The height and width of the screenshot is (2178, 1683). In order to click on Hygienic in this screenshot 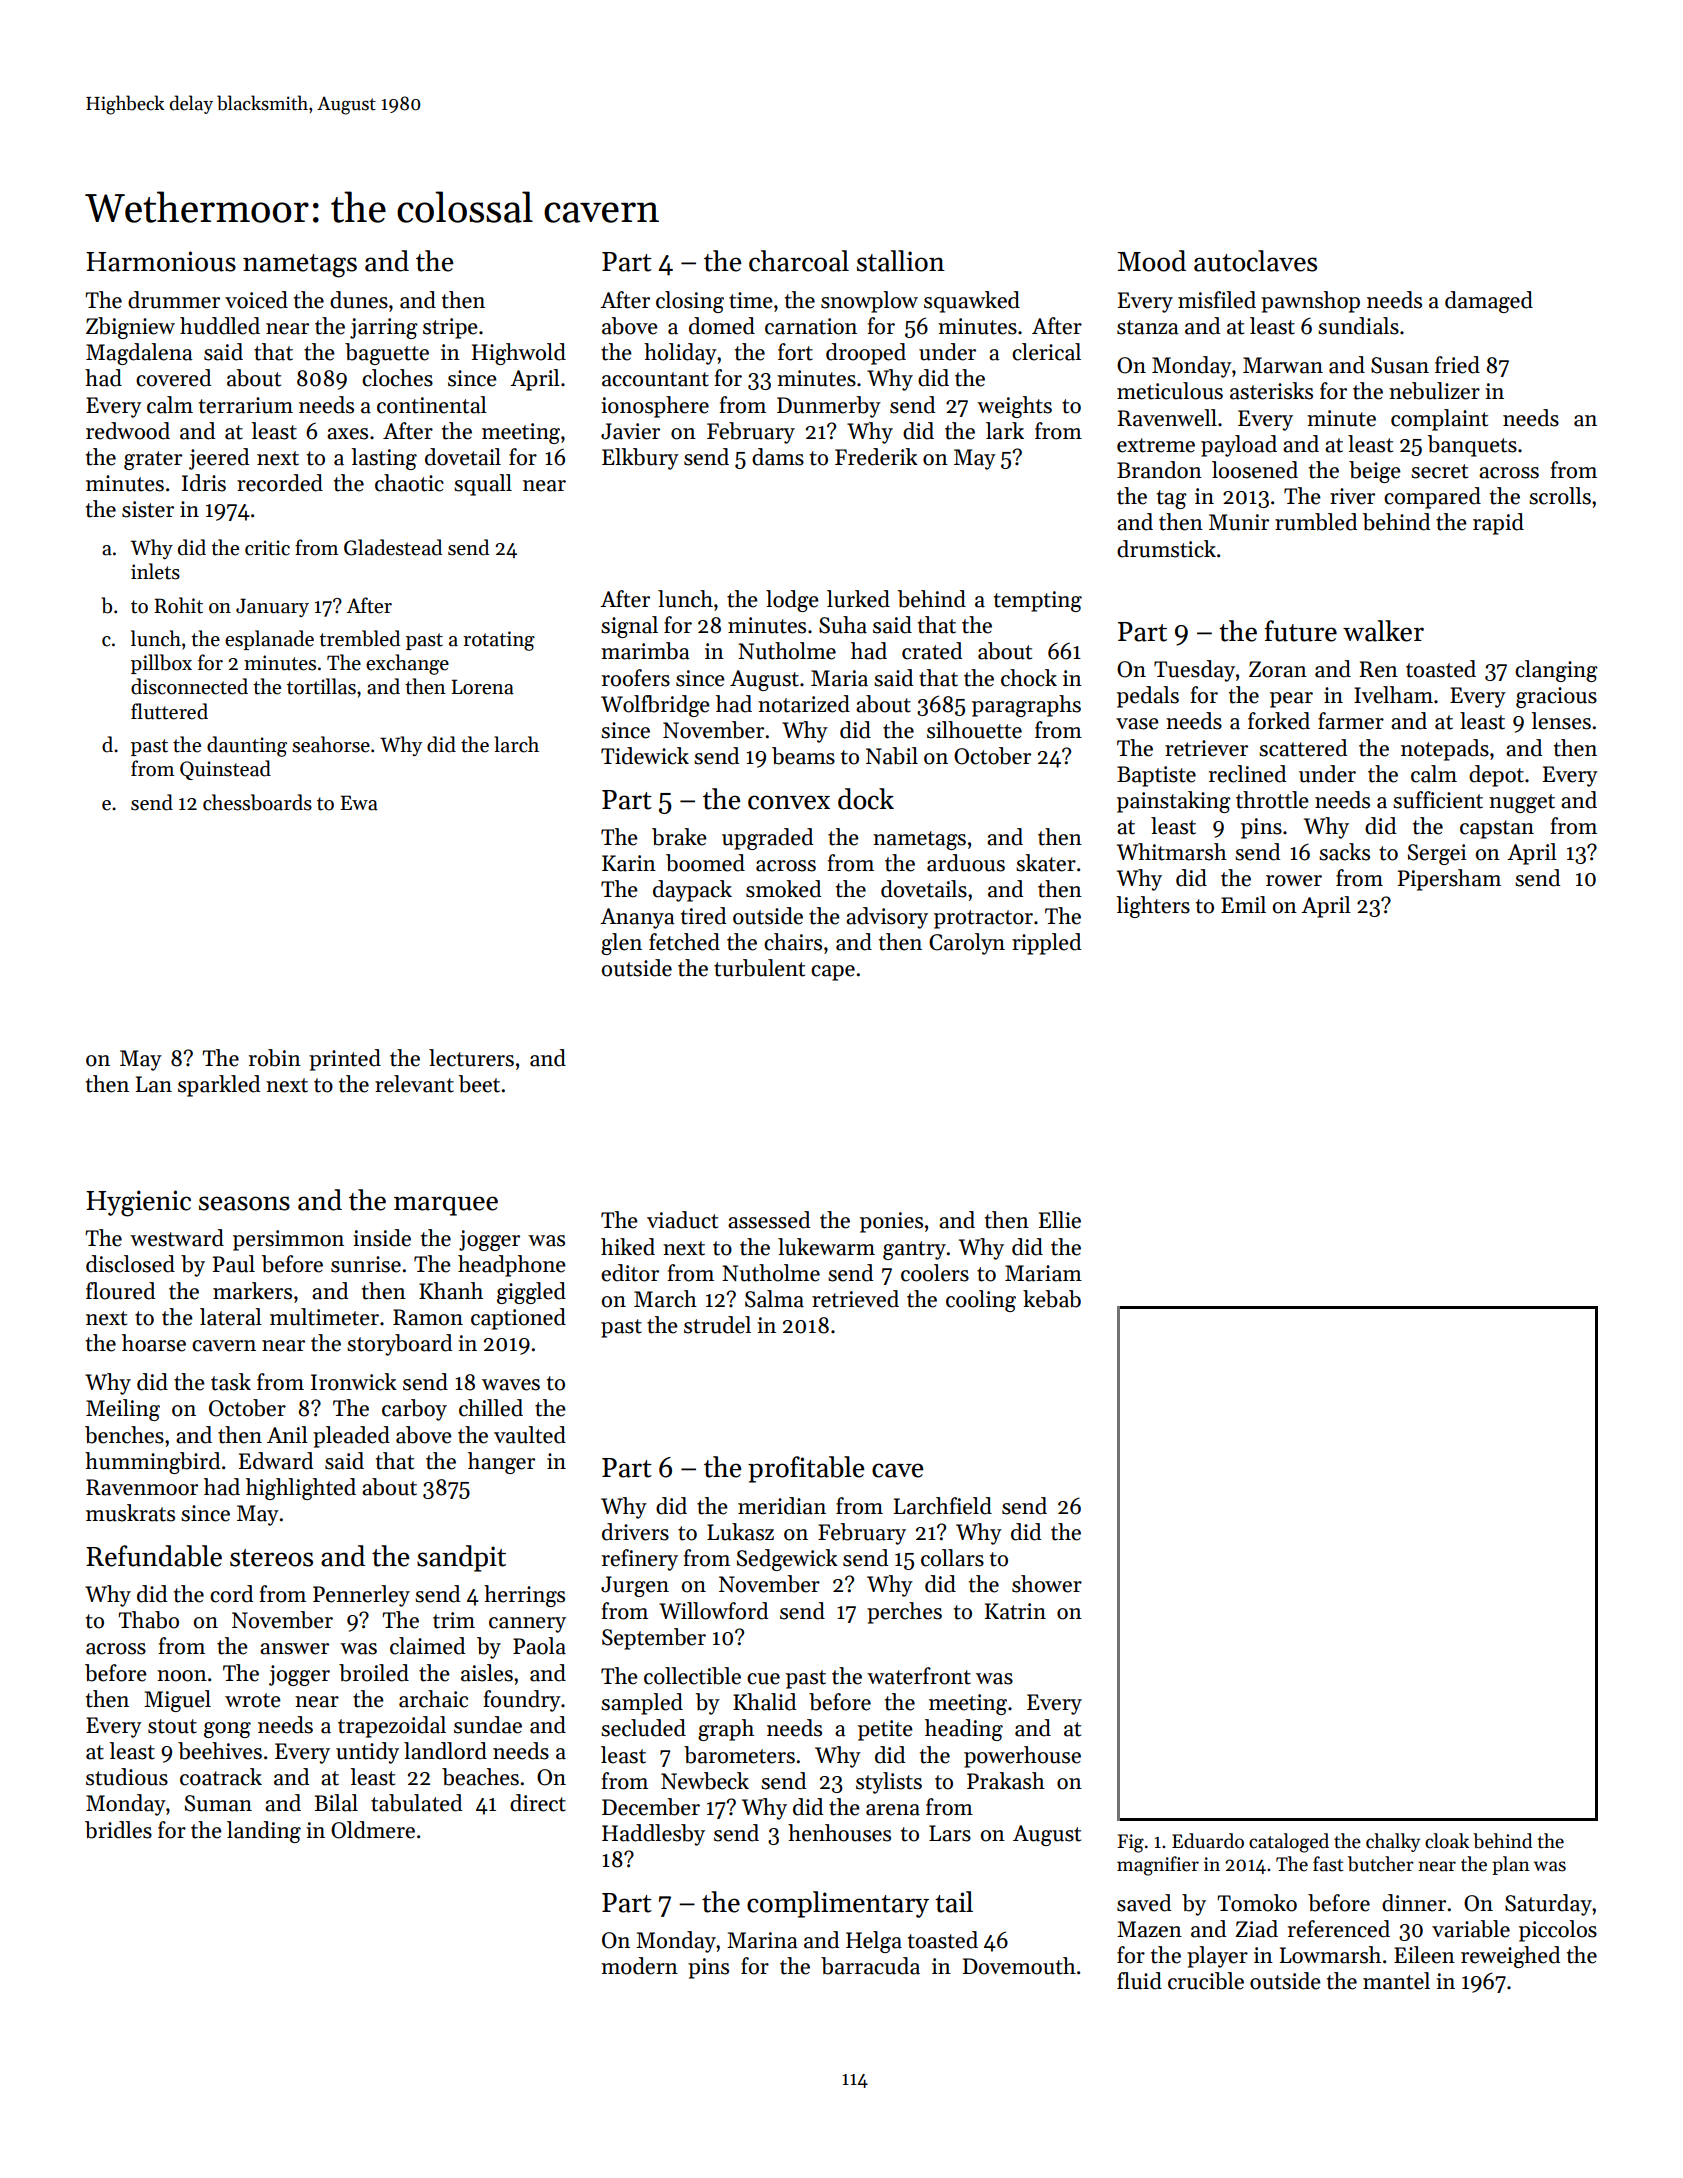, I will do `click(138, 1203)`.
